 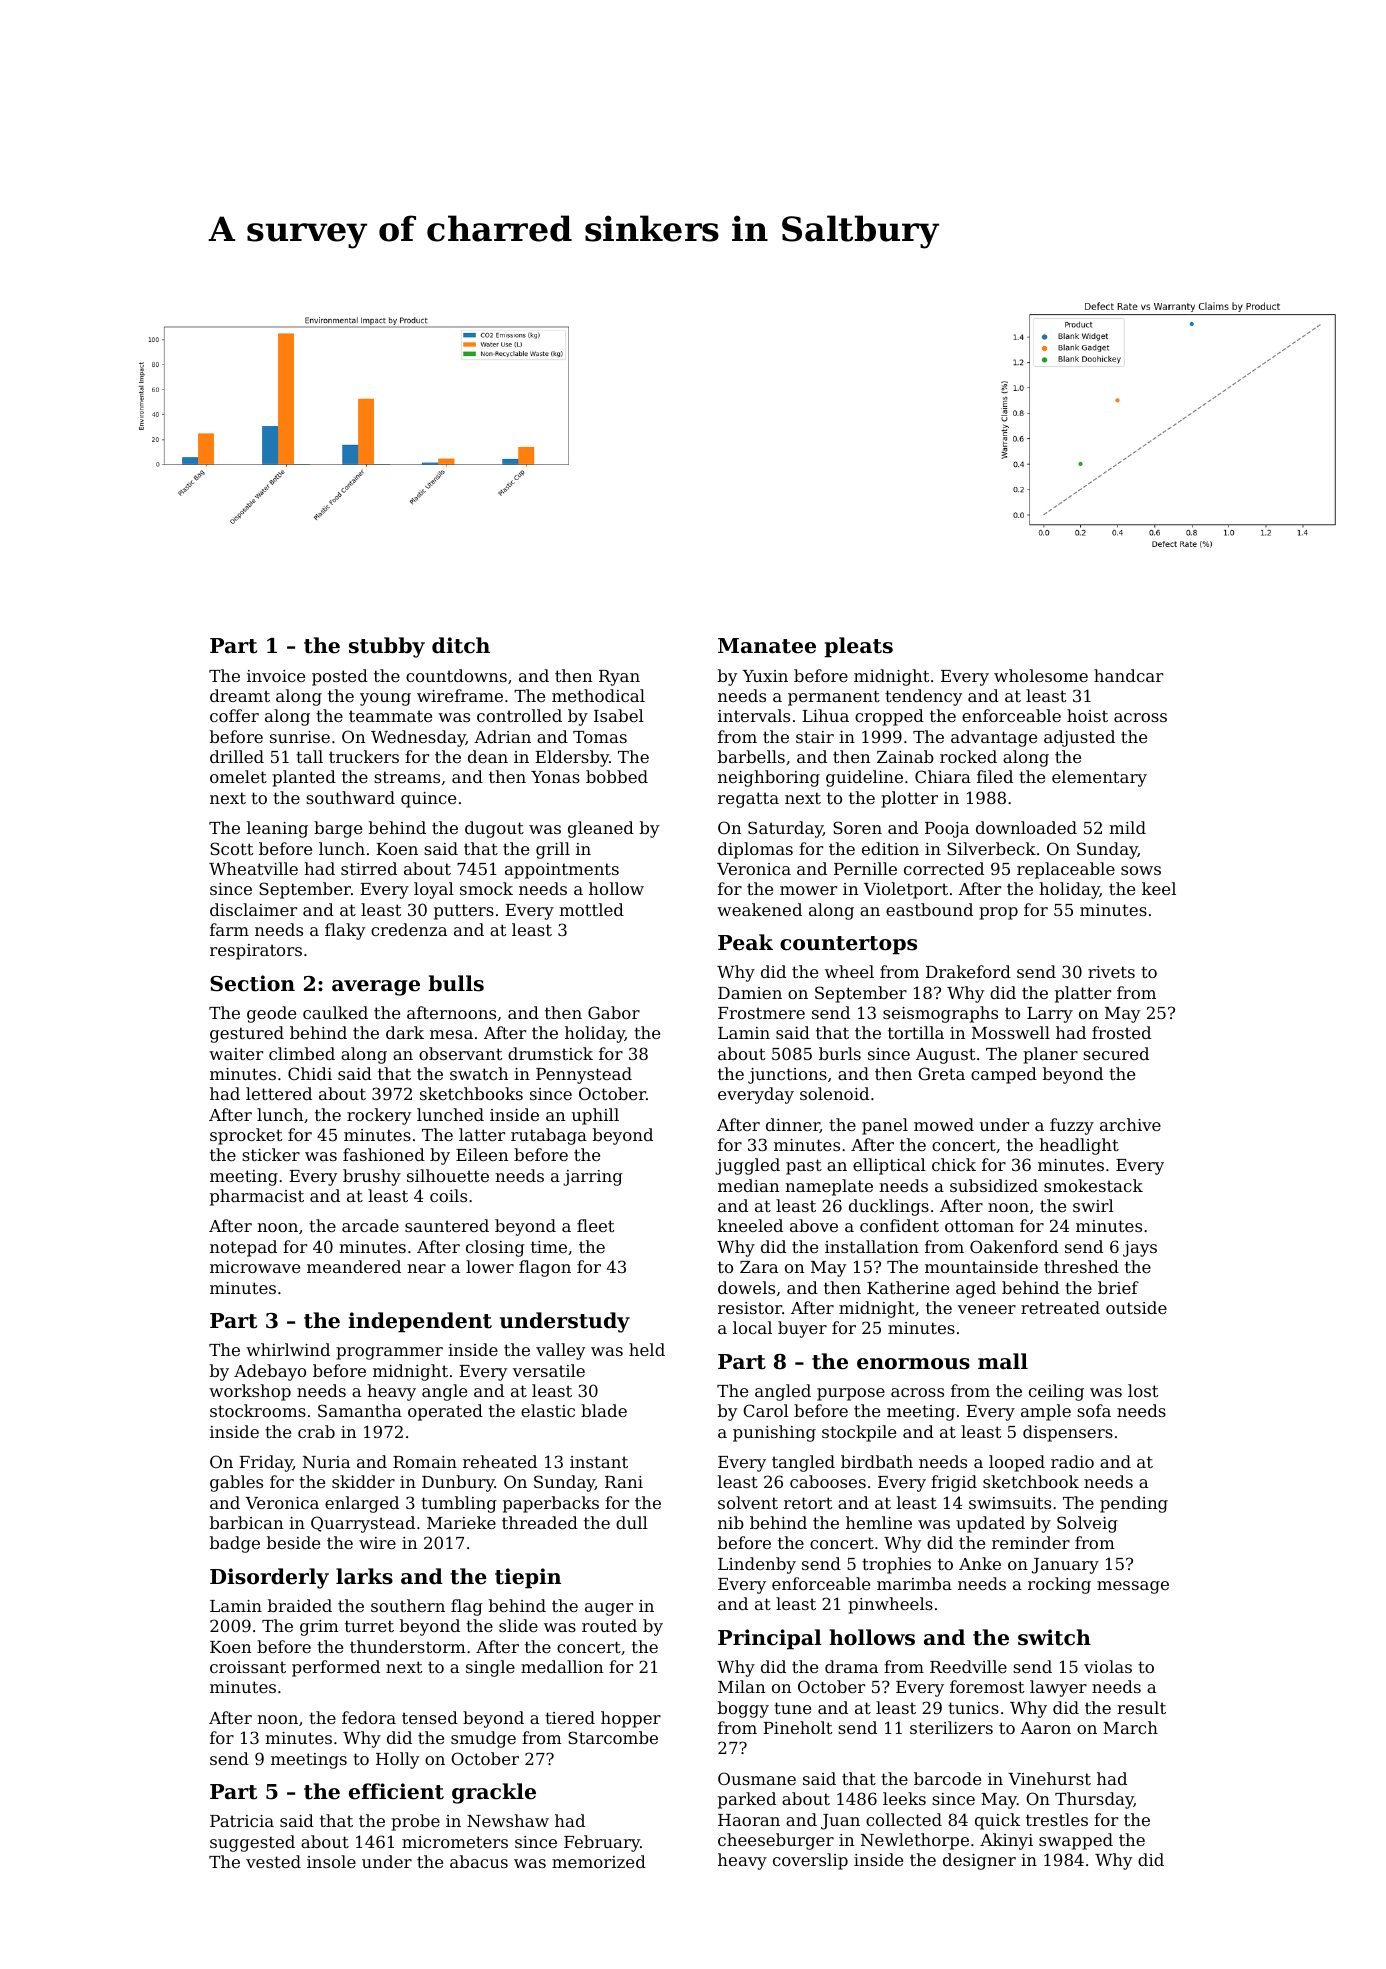 I want to click on smudge, so click(x=483, y=1739).
